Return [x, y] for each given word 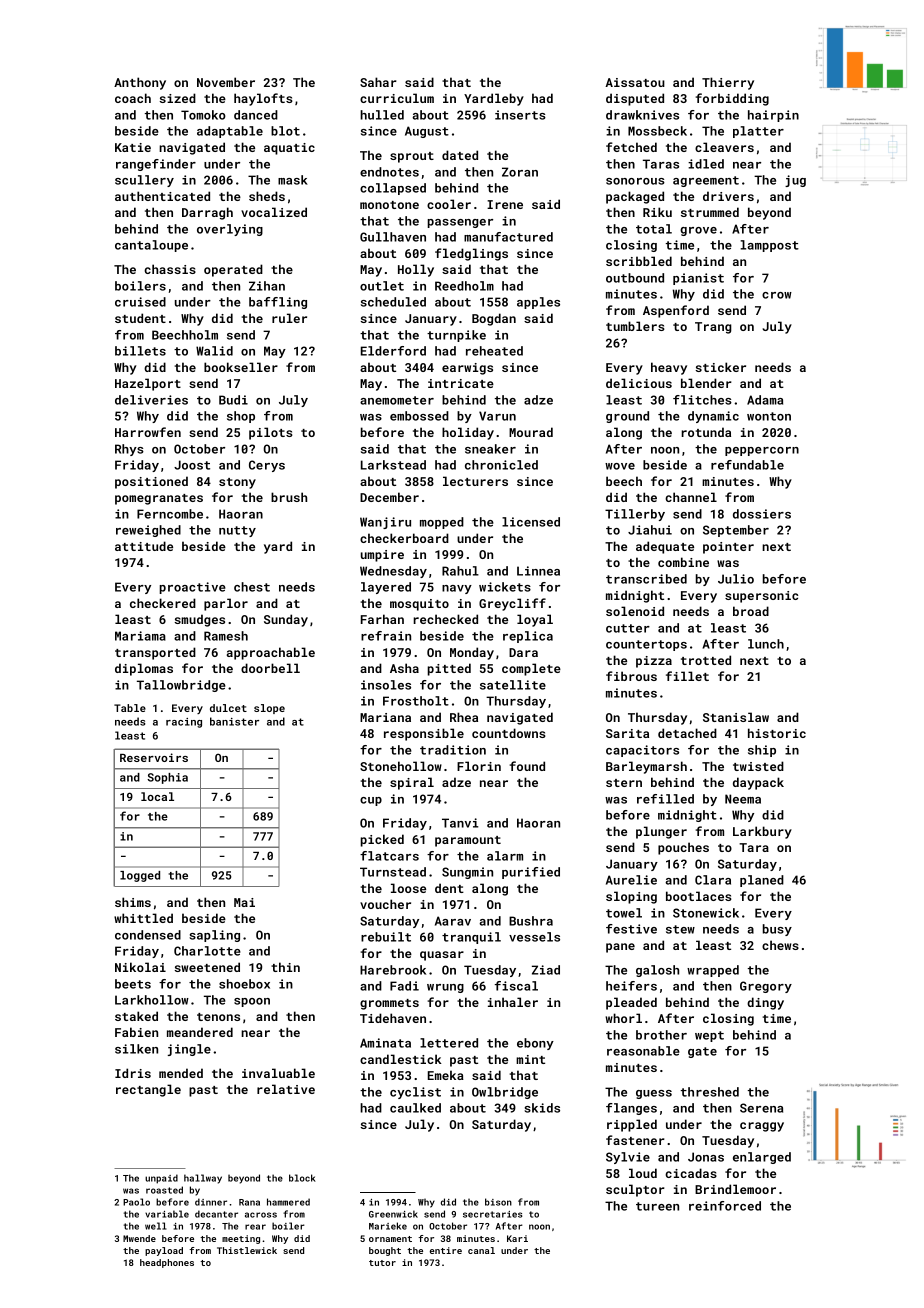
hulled [382, 115]
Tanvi [460, 823]
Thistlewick [247, 1250]
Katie [133, 147]
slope [269, 709]
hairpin [773, 116]
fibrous [631, 676]
